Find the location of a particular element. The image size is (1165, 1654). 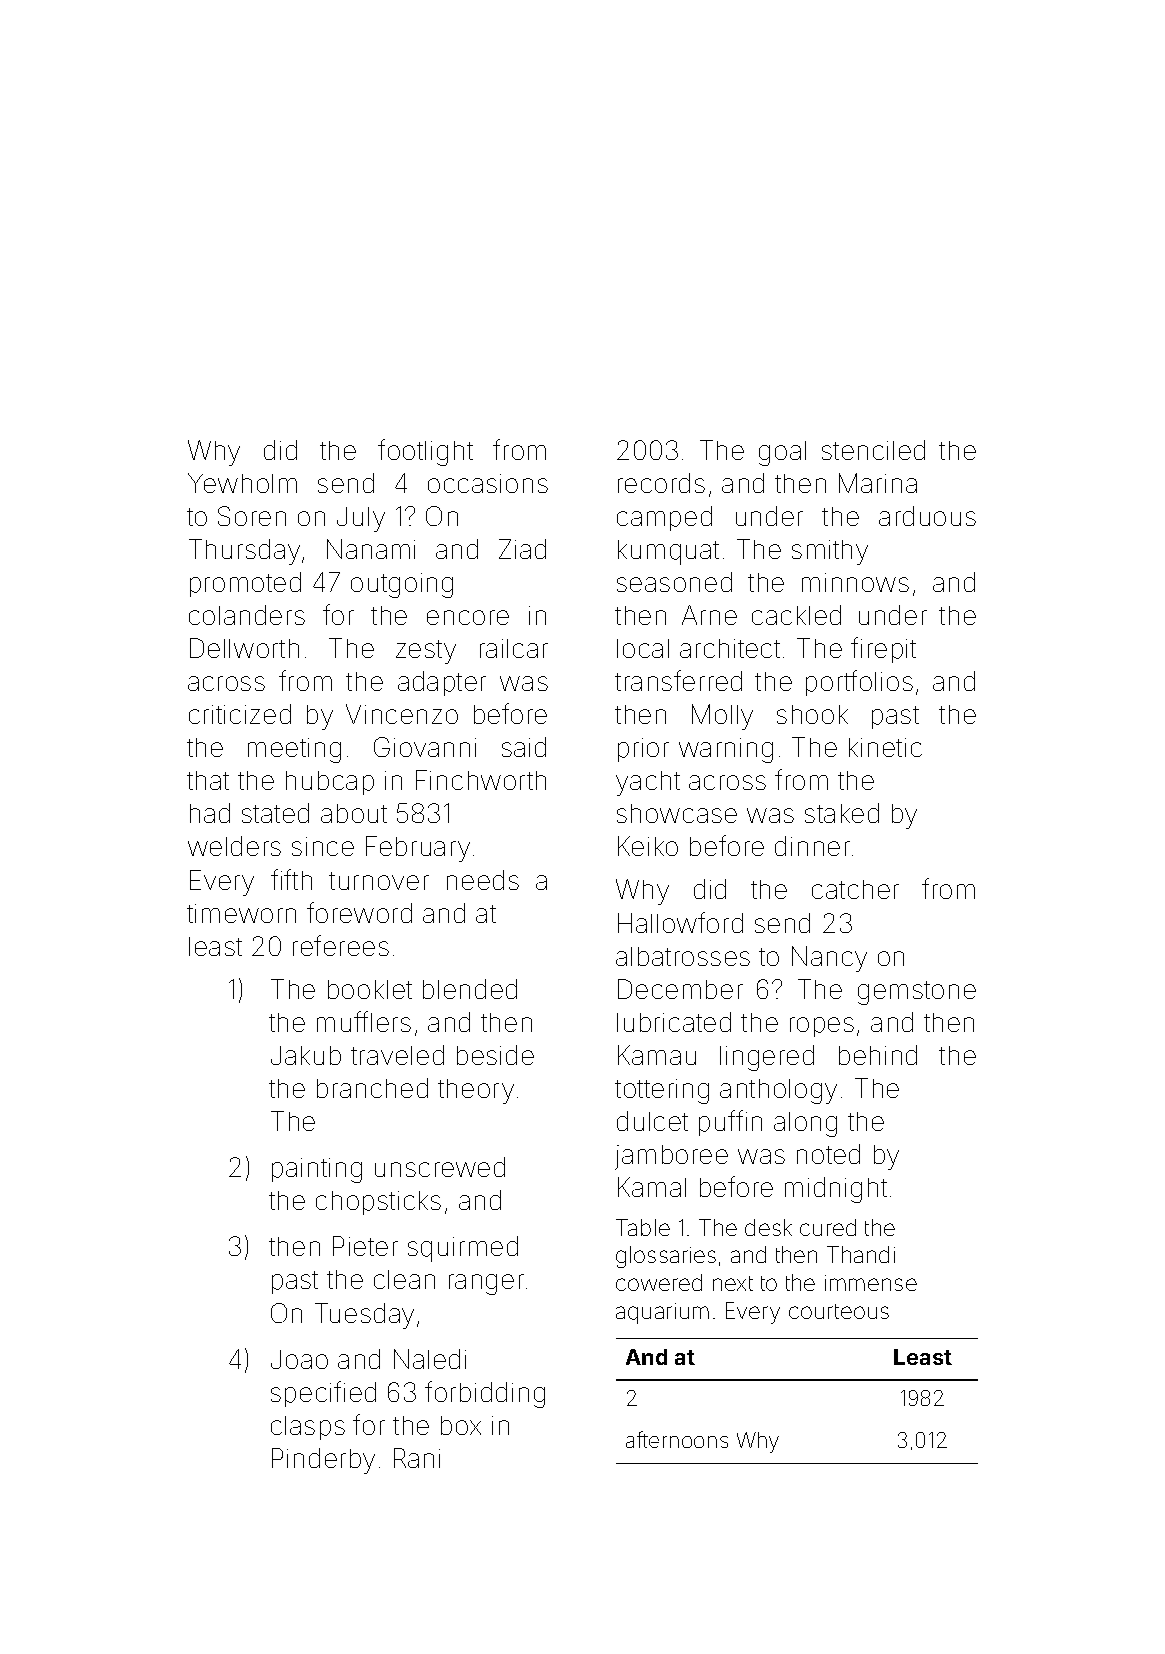

courteous is located at coordinates (839, 1311).
